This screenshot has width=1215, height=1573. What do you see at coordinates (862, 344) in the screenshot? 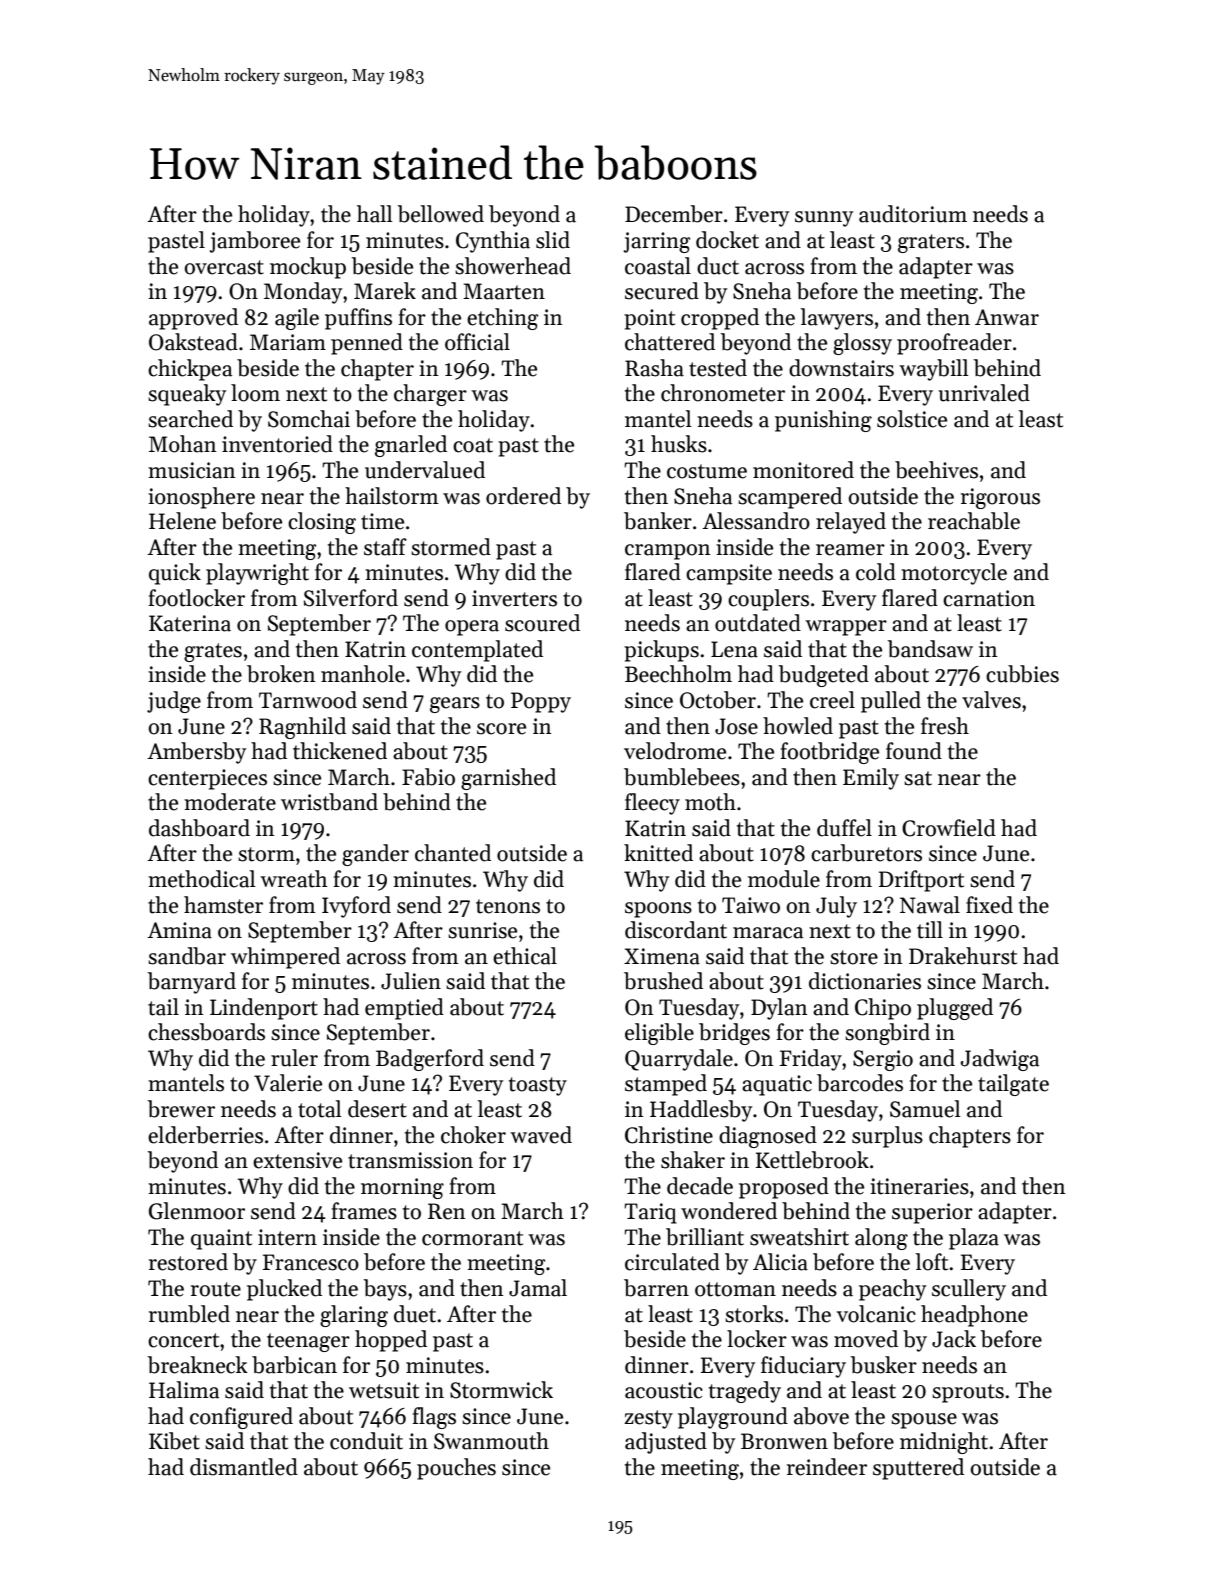
I see `glossy` at bounding box center [862, 344].
